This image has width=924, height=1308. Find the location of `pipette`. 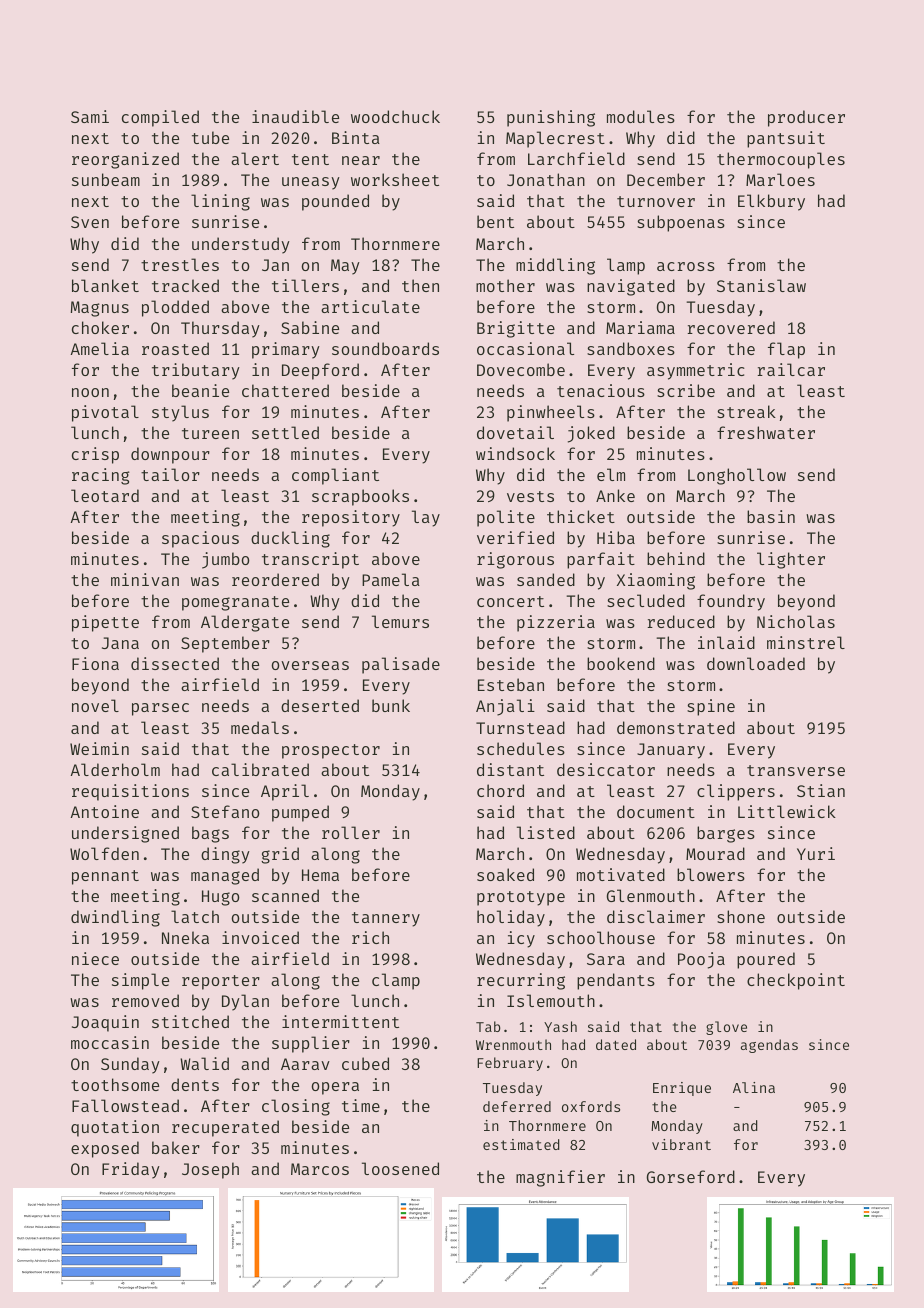

pipette is located at coordinates (105, 623).
